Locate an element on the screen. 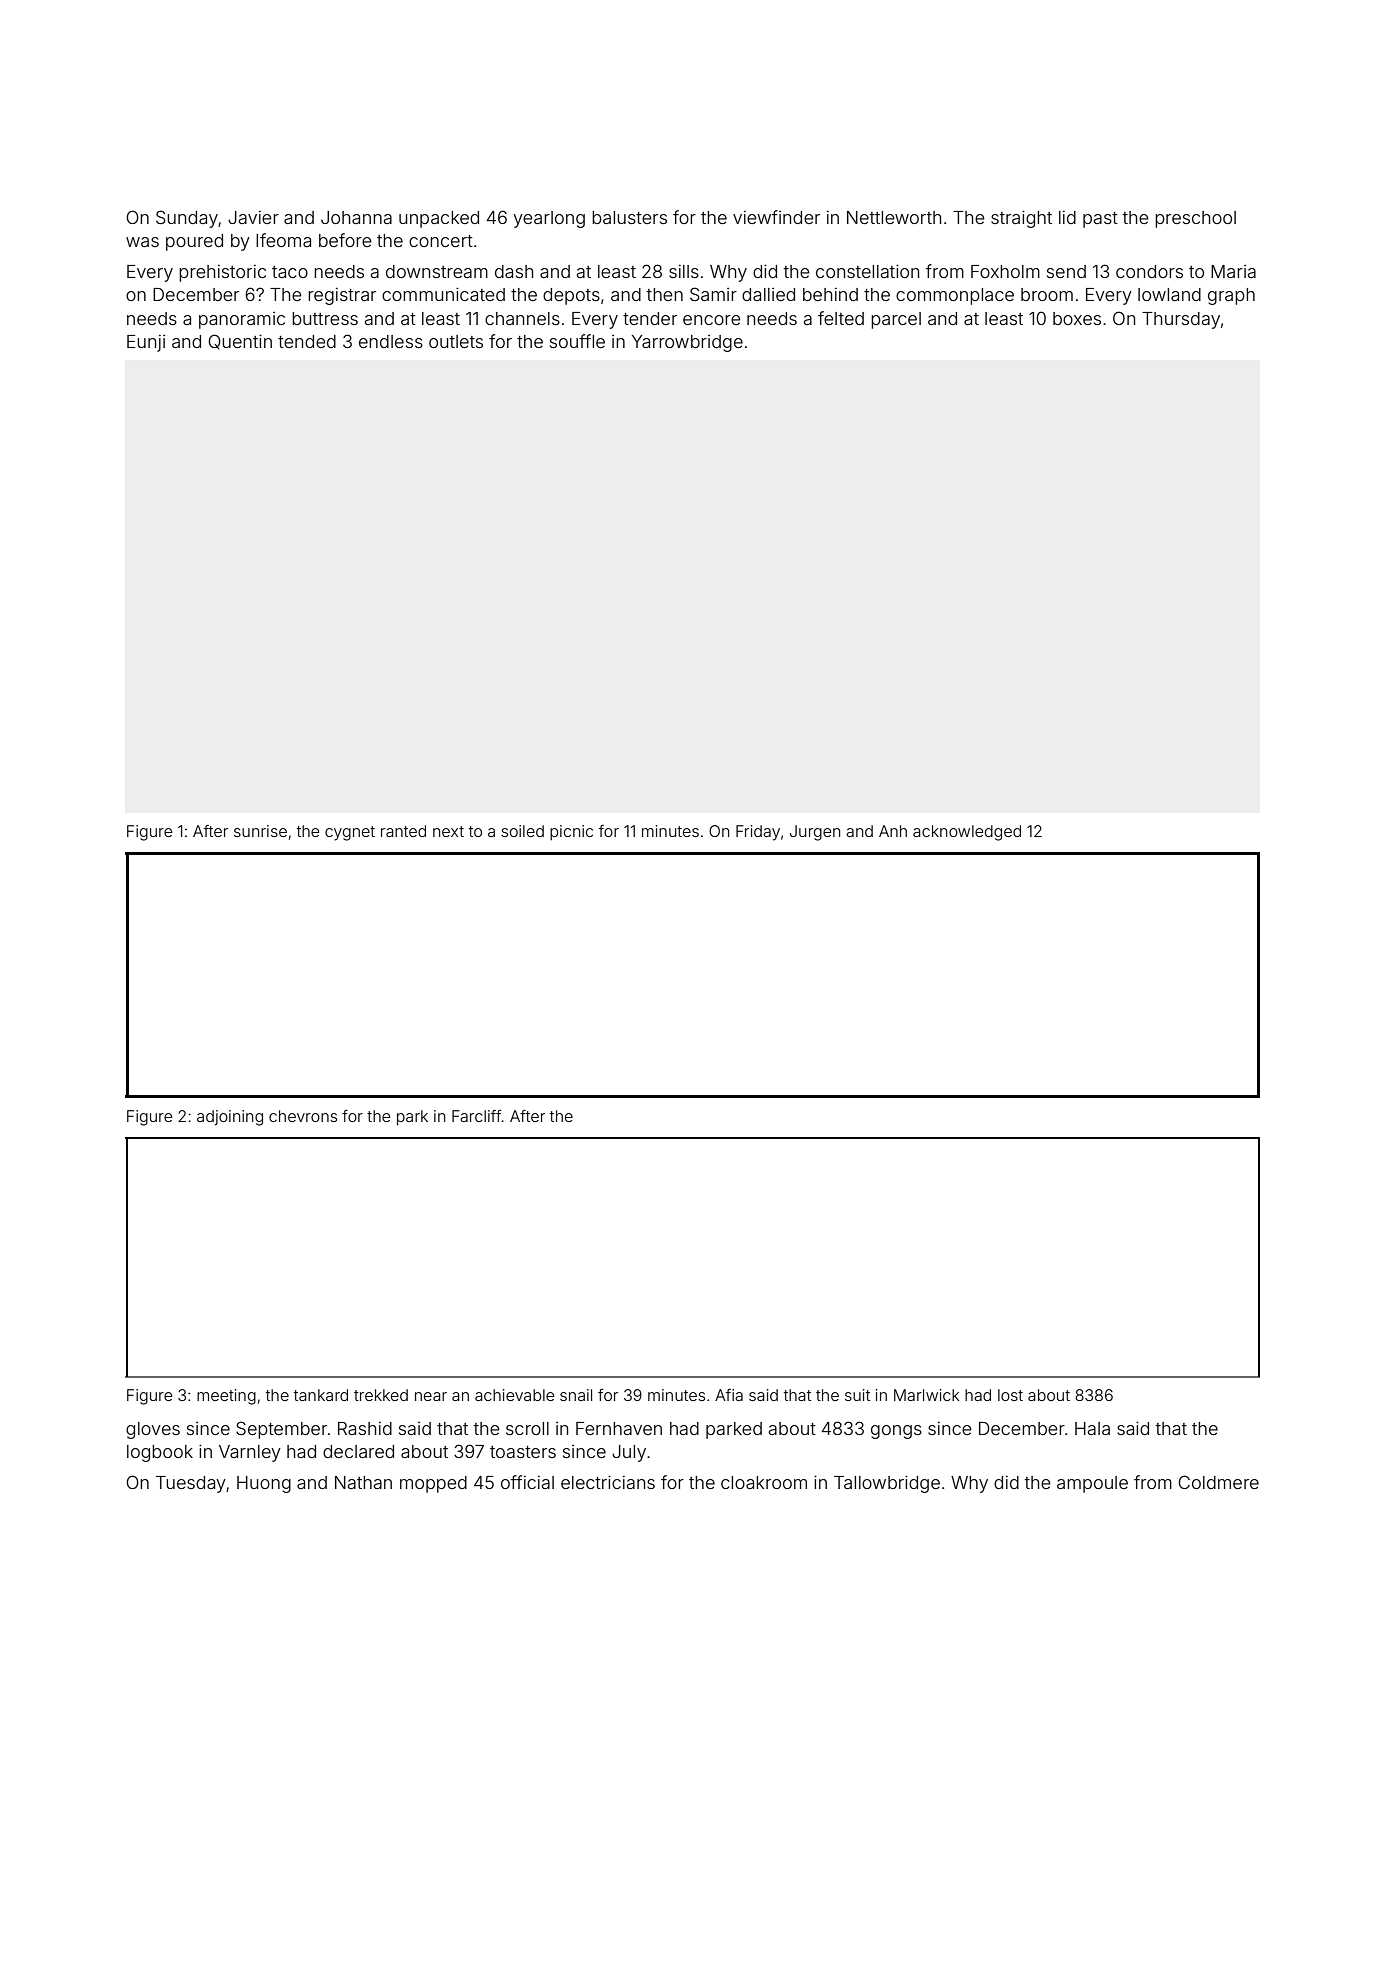 This screenshot has width=1386, height=1969. acknowledged is located at coordinates (967, 833).
